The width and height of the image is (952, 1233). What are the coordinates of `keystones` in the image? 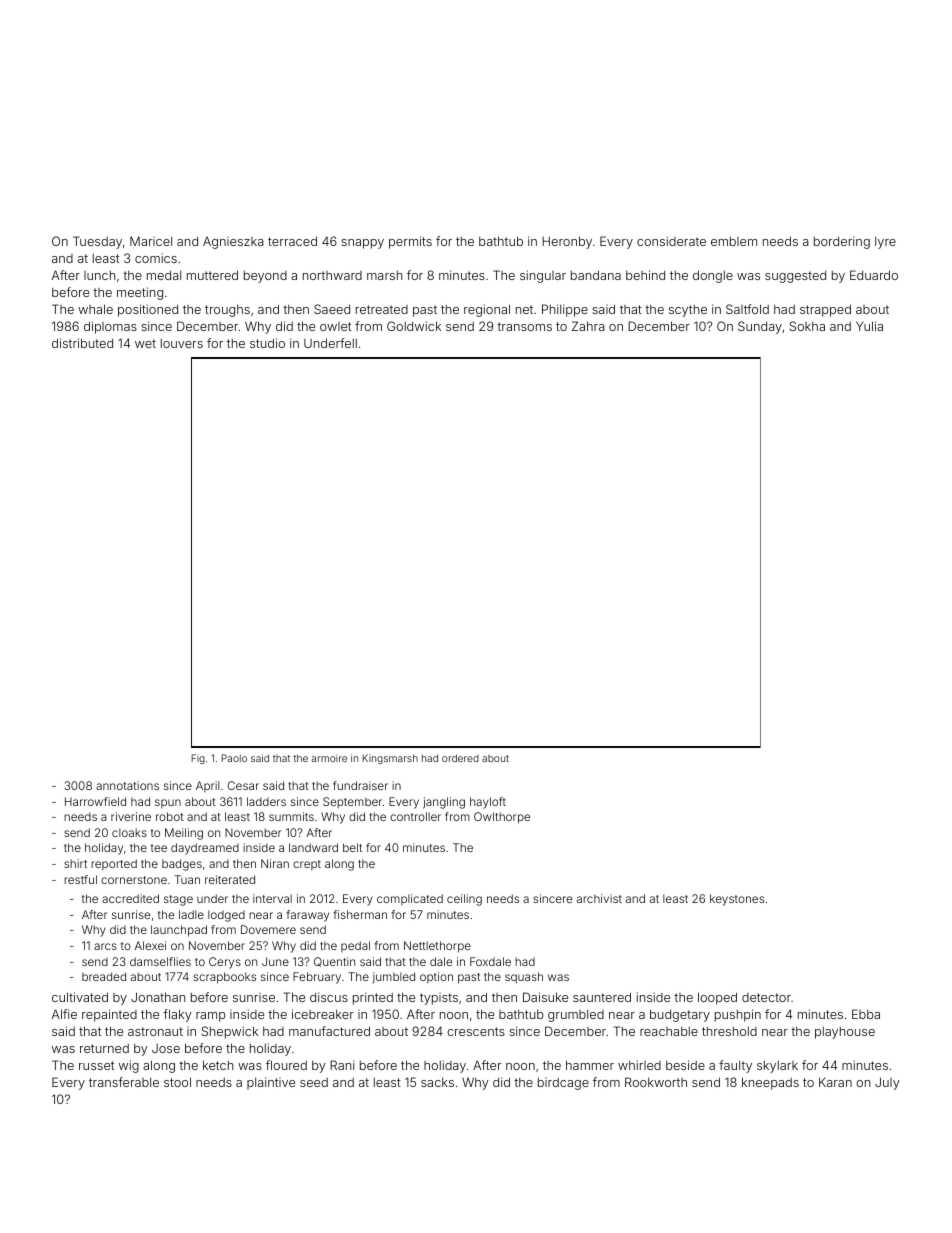 It's located at (737, 900).
